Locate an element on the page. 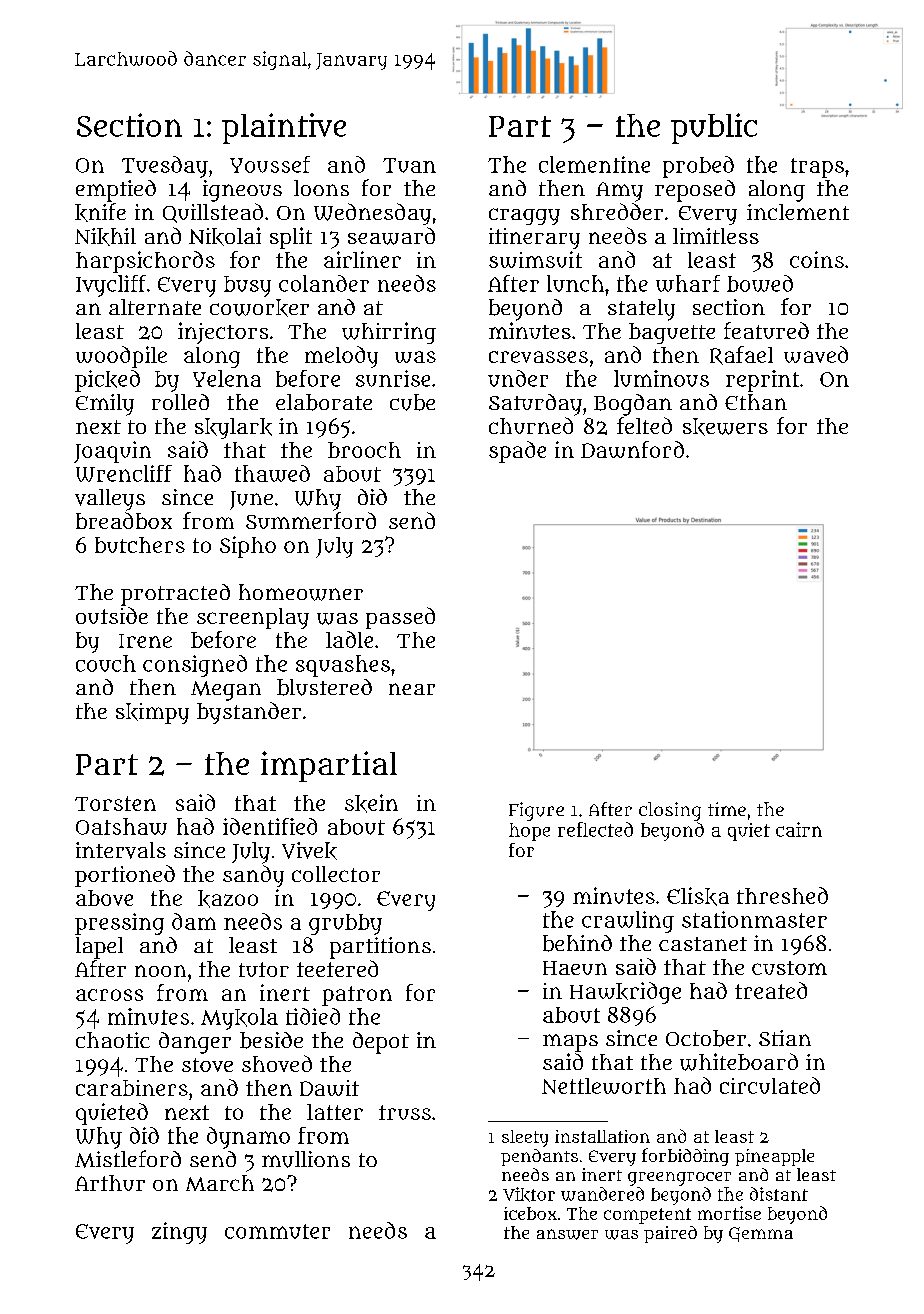 This page has height=1314, width=924. thawed is located at coordinates (272, 473).
